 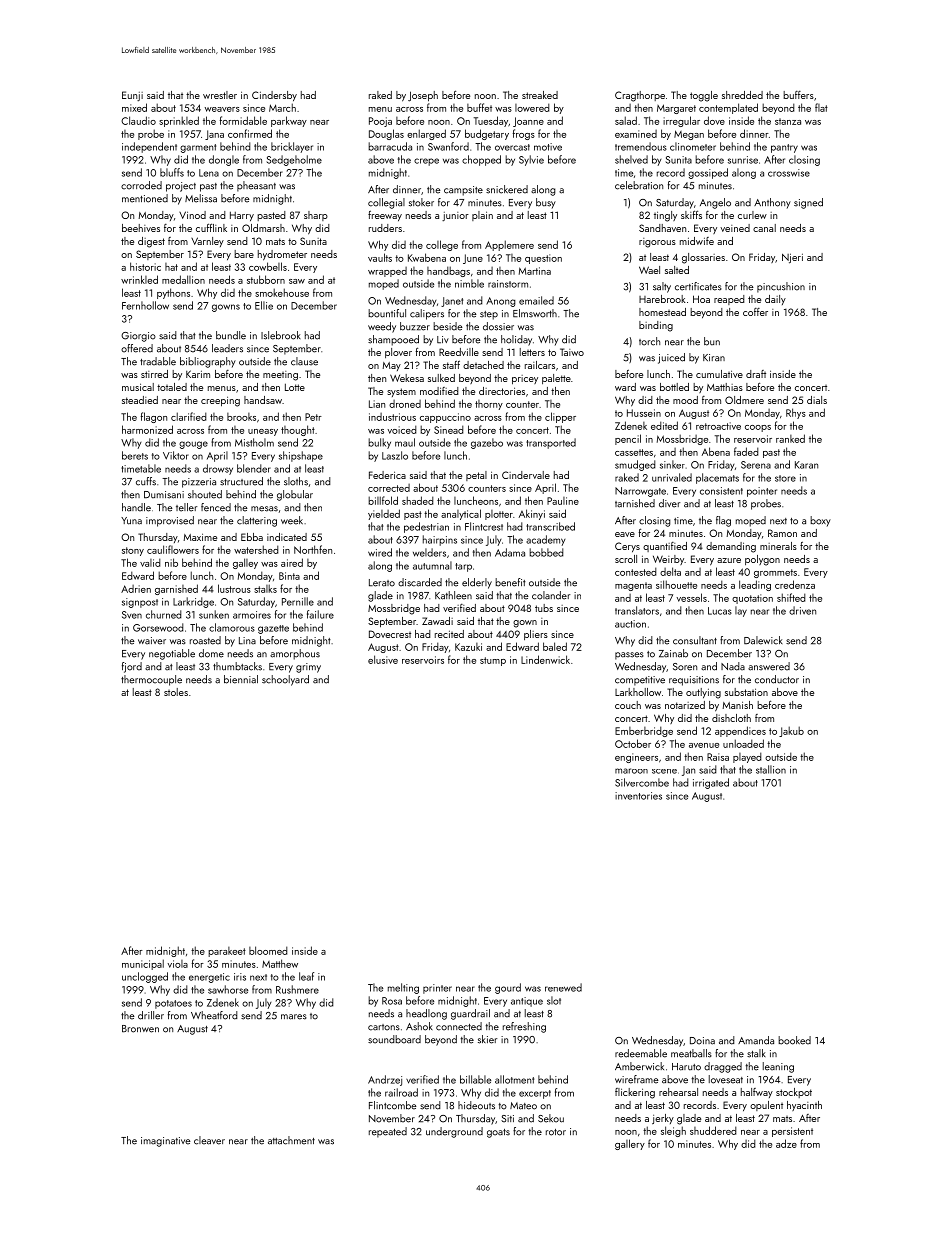 What do you see at coordinates (291, 1140) in the screenshot?
I see `attachment` at bounding box center [291, 1140].
